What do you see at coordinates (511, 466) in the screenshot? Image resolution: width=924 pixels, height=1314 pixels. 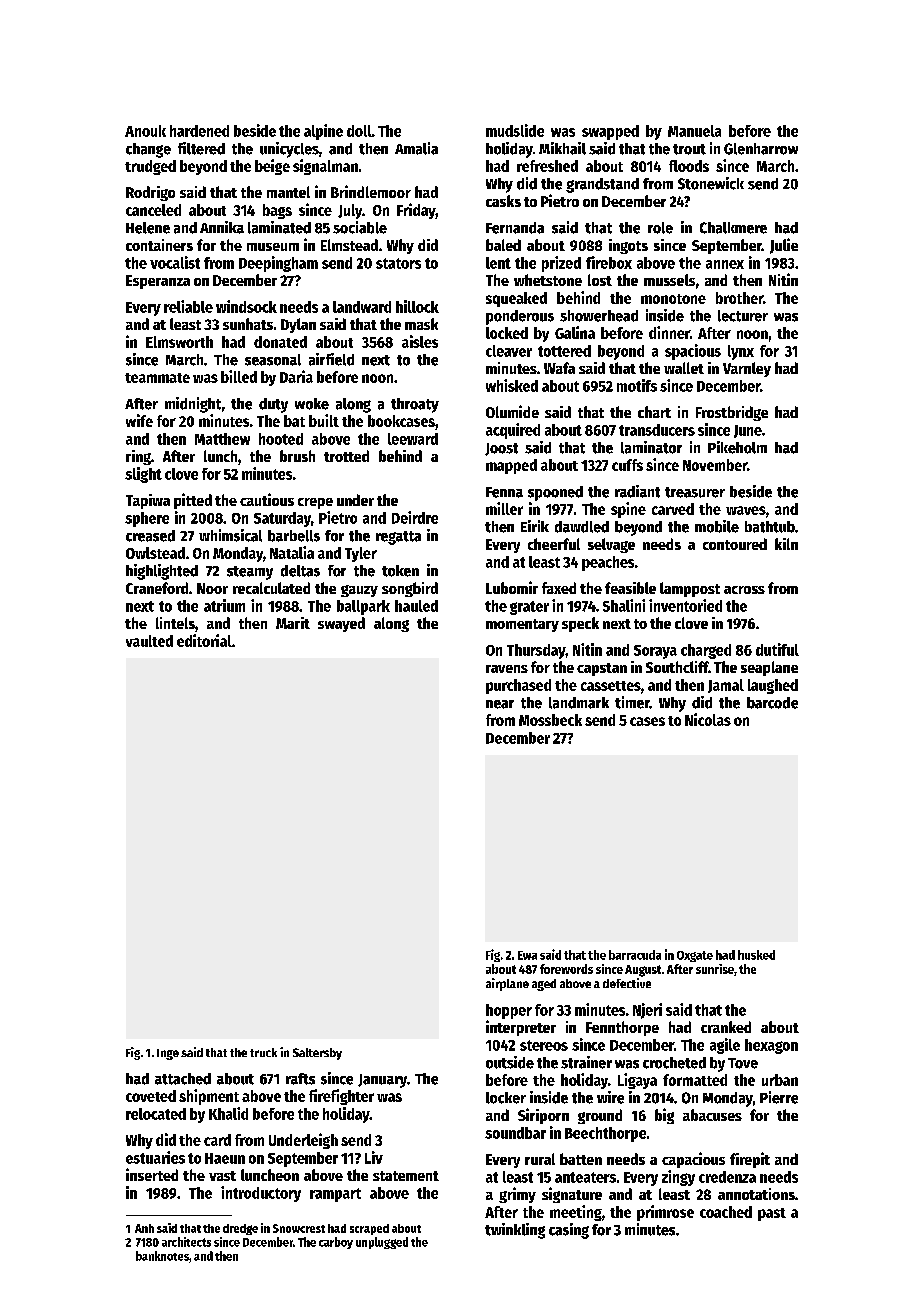 I see `mapped` at bounding box center [511, 466].
